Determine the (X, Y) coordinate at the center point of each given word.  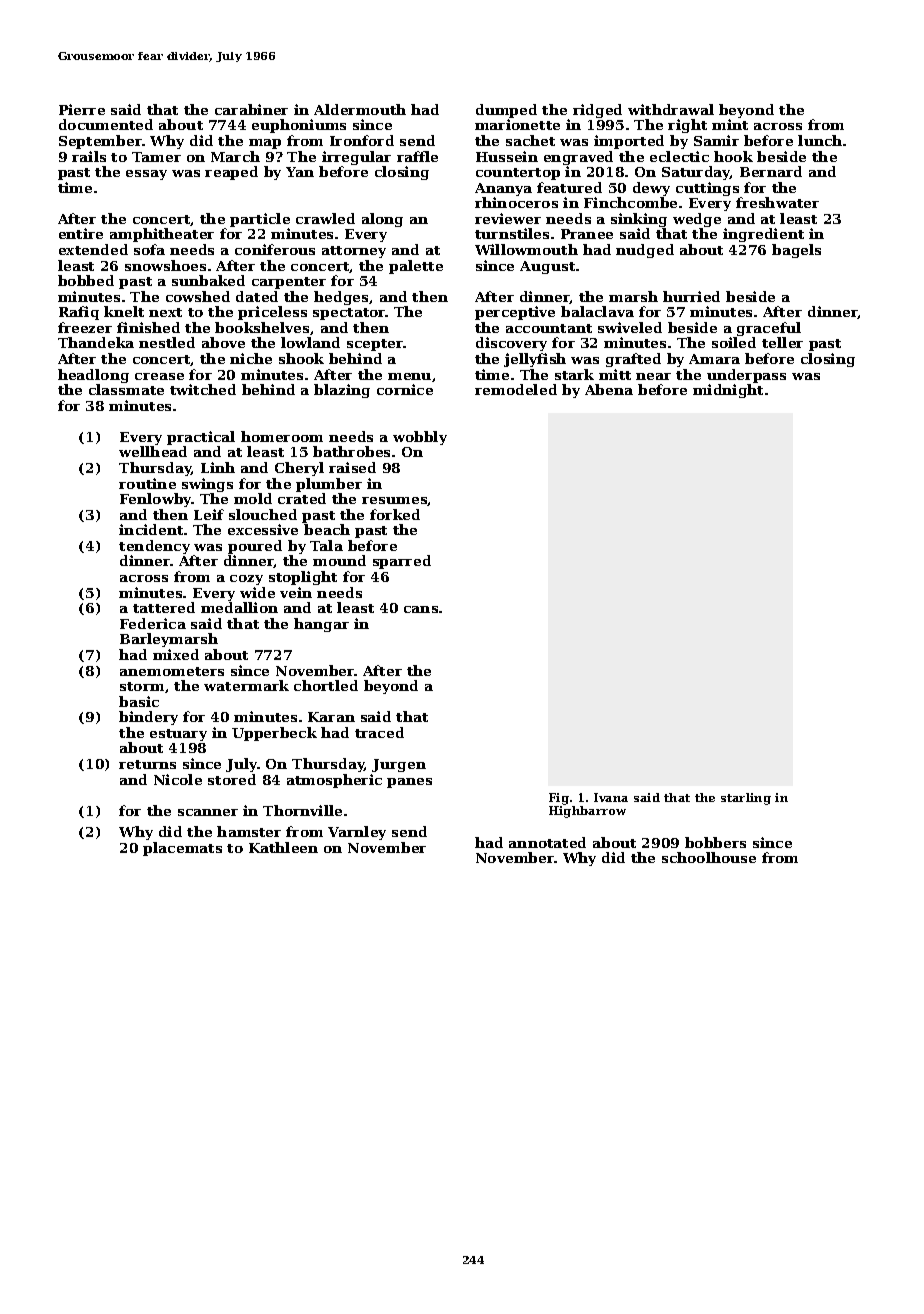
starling (746, 799)
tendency (154, 547)
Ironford (362, 140)
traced (379, 732)
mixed (176, 654)
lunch (820, 140)
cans (421, 609)
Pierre (82, 109)
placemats (182, 849)
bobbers (715, 842)
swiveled (630, 327)
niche (251, 358)
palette (416, 267)
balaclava (597, 311)
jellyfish (535, 360)
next (165, 312)
